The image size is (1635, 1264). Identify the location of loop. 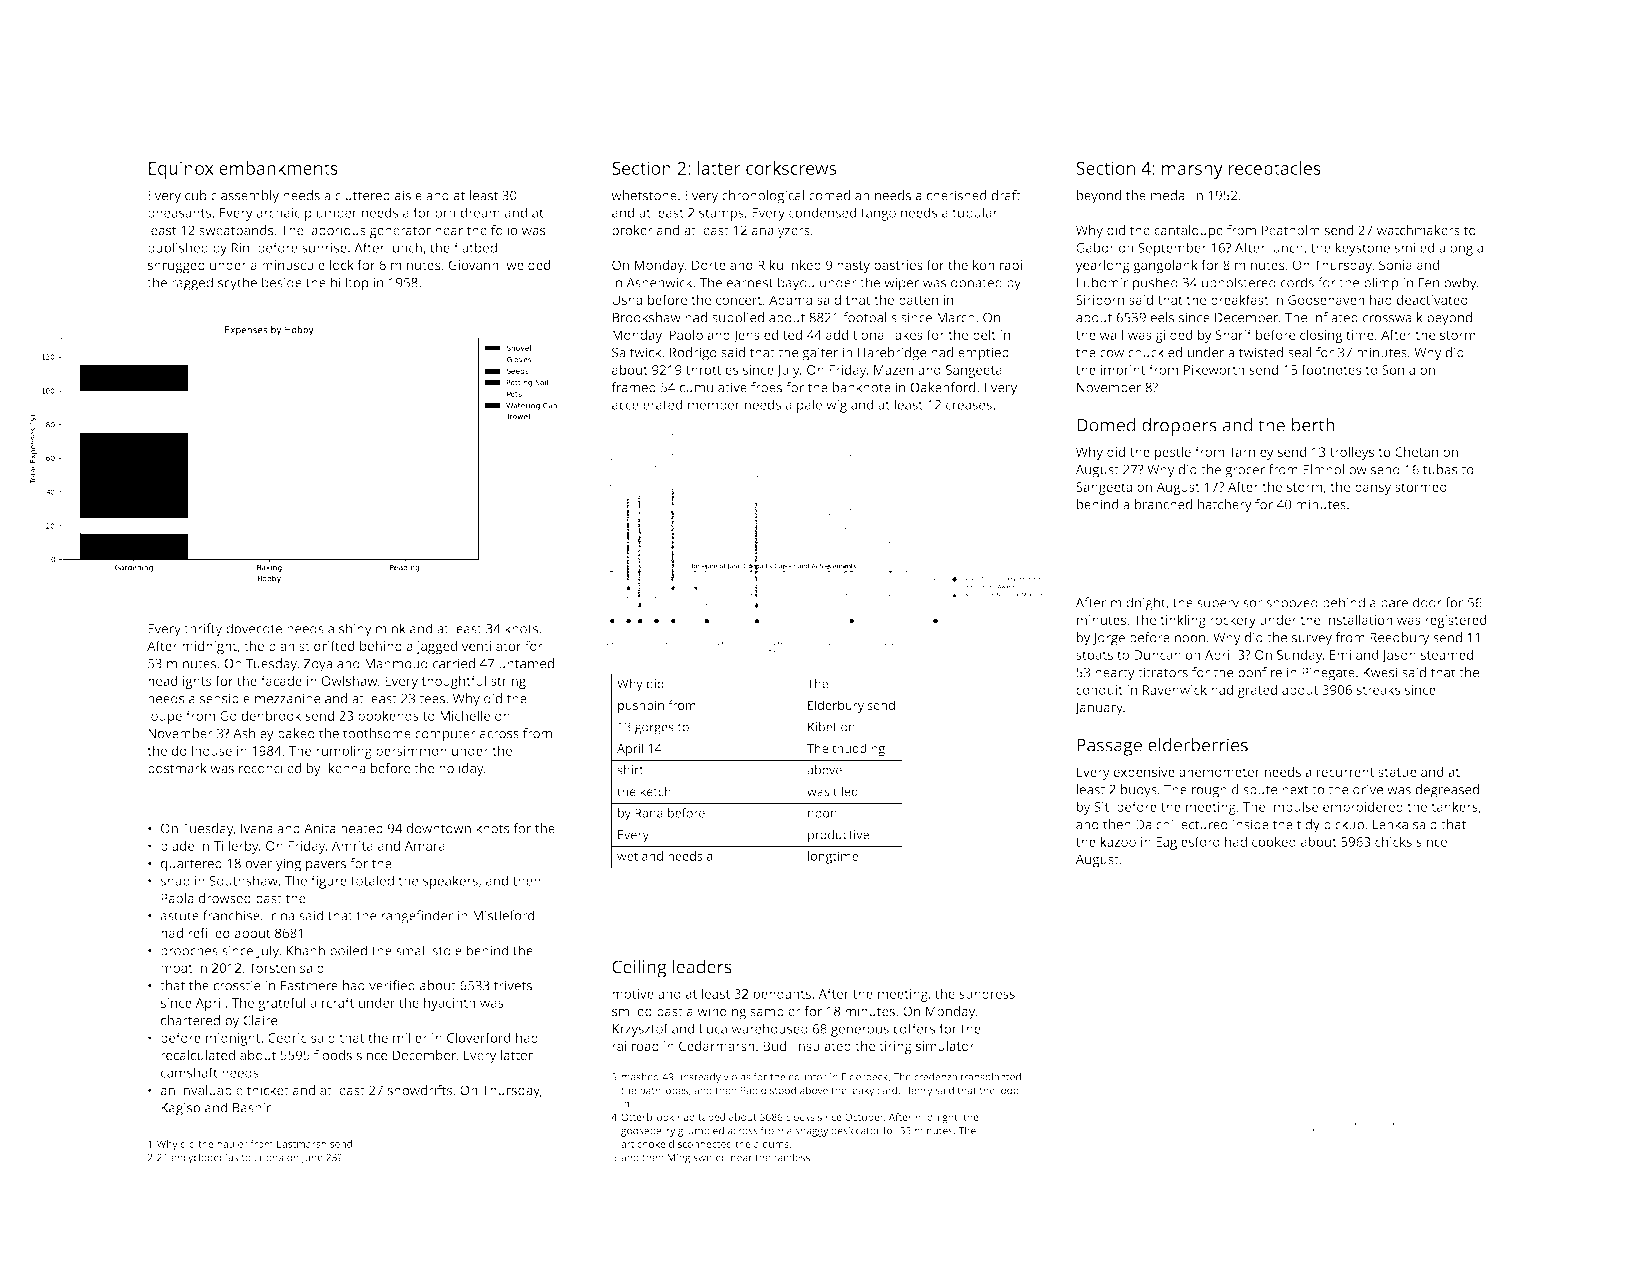
(1009, 1091).
